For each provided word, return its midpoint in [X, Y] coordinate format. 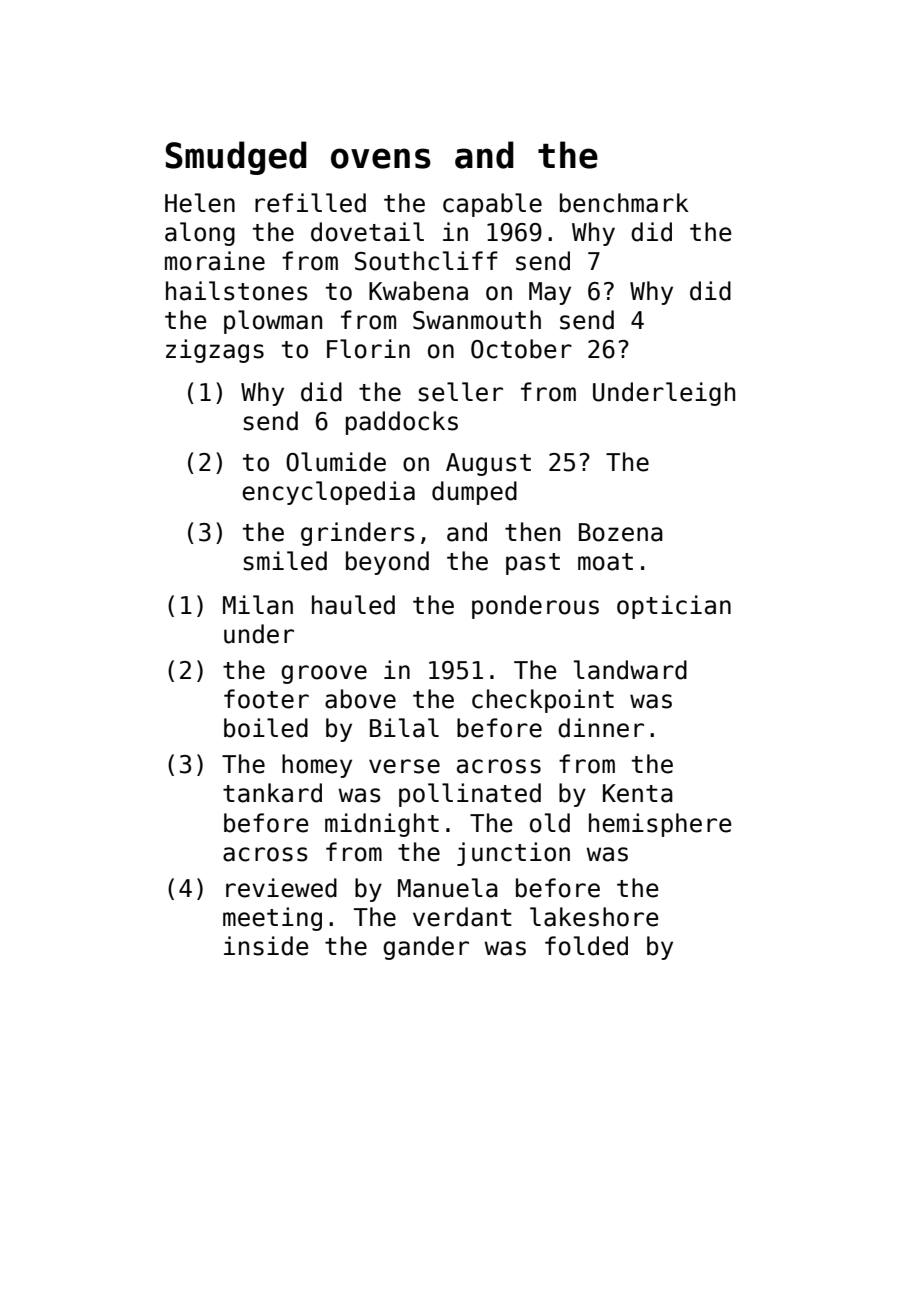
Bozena [621, 532]
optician [674, 607]
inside [266, 946]
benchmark [624, 203]
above [360, 699]
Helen [200, 203]
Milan [258, 605]
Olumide [336, 462]
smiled [285, 561]
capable [492, 205]
